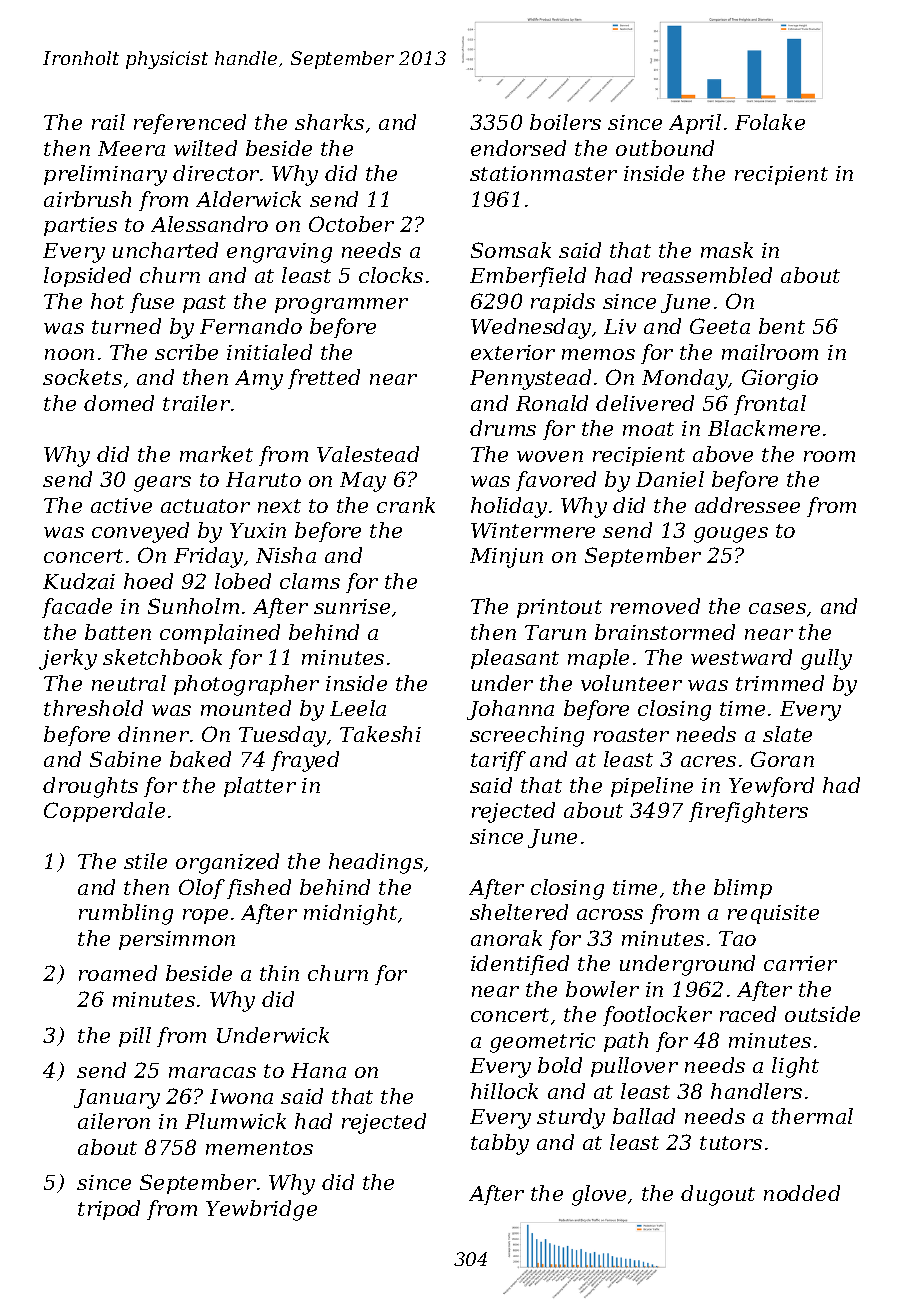 This screenshot has height=1316, width=908. Describe the element at coordinates (665, 148) in the screenshot. I see `outbound` at that location.
